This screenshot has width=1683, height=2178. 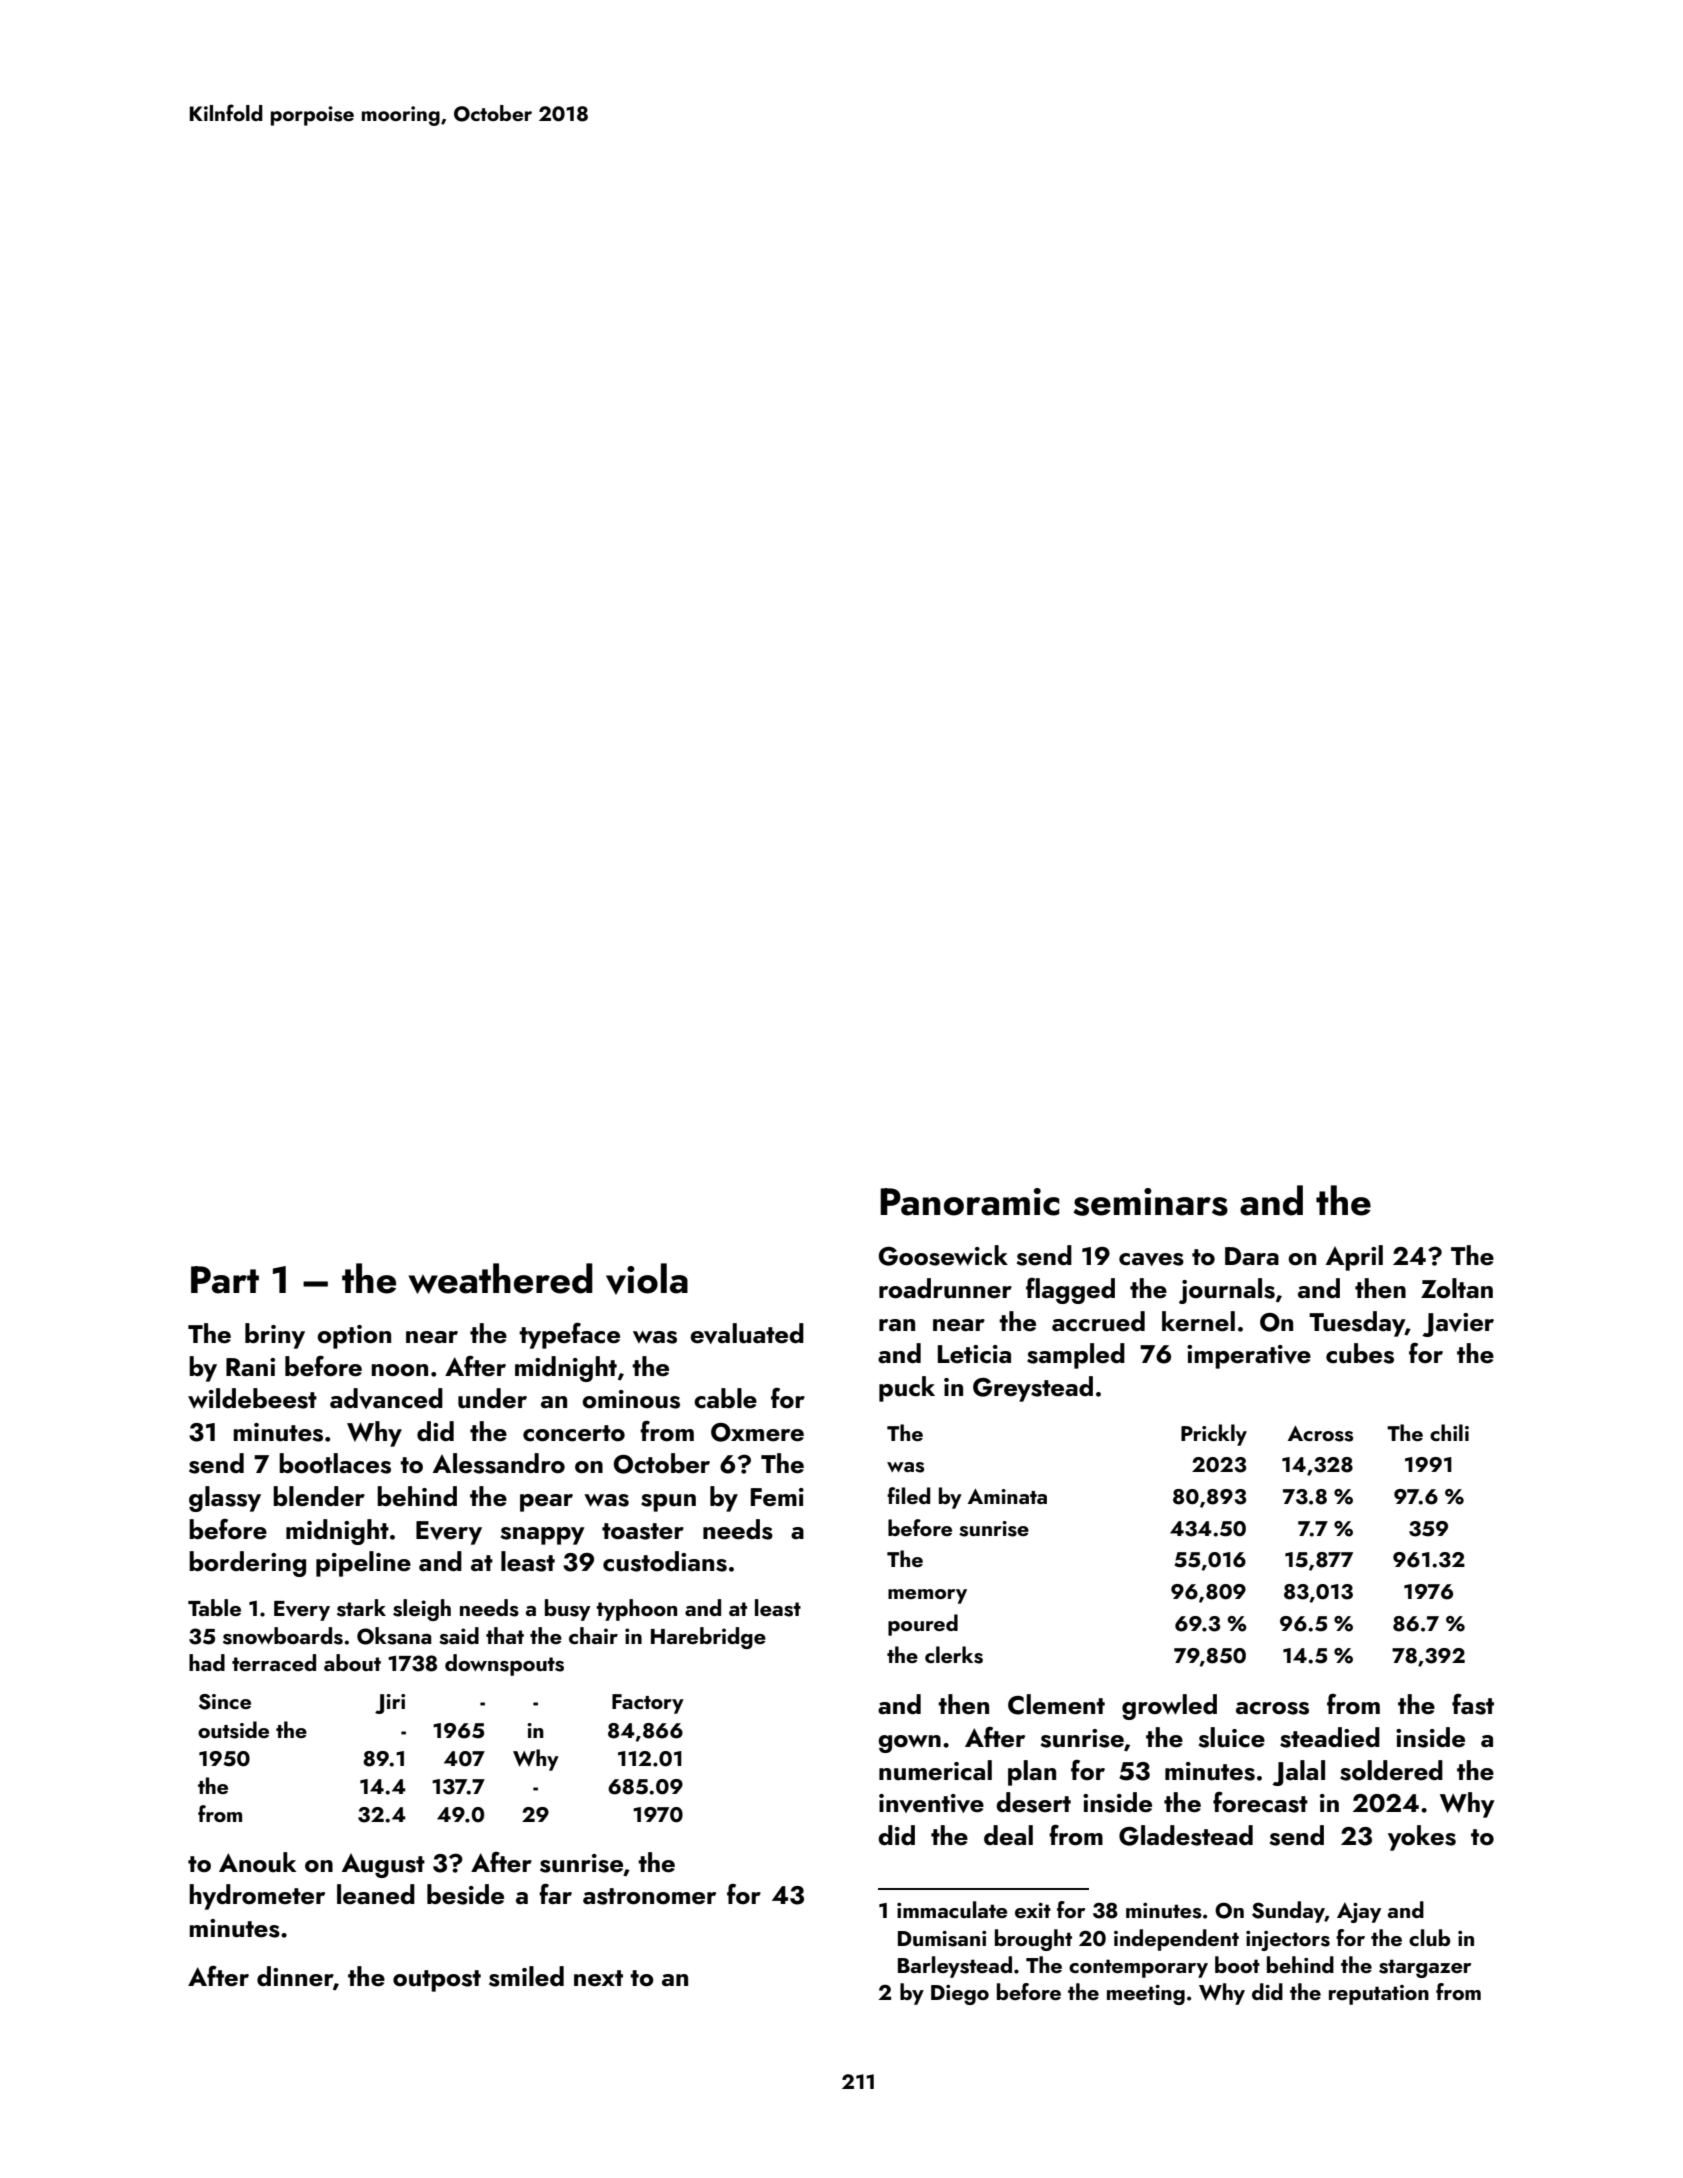 I want to click on Panoramic, so click(x=970, y=1202).
